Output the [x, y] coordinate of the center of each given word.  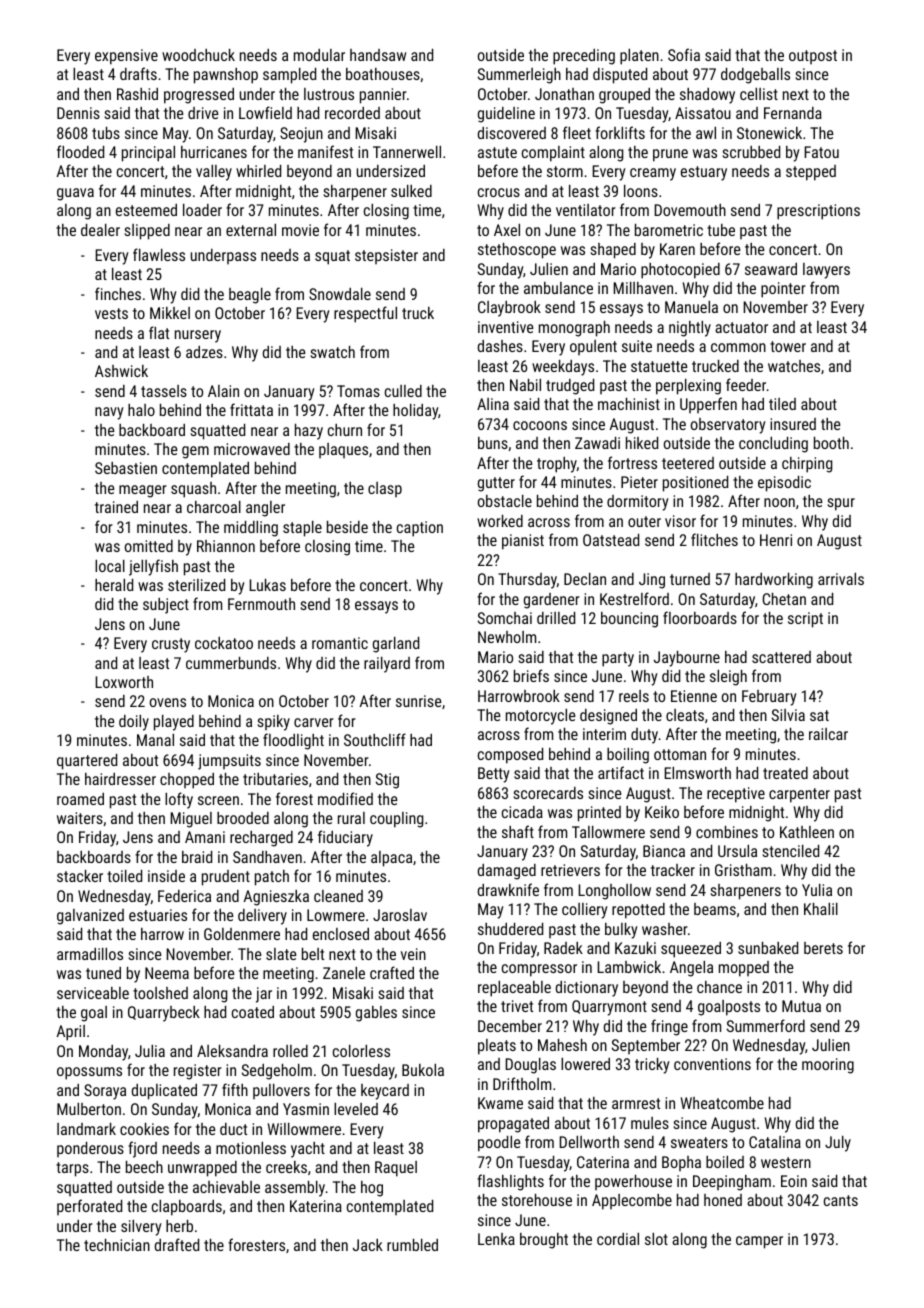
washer [665, 929]
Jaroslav [400, 915]
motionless [251, 1148]
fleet [577, 132]
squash [193, 490]
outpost [813, 57]
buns [493, 443]
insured [793, 424]
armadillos [90, 954]
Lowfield [265, 112]
